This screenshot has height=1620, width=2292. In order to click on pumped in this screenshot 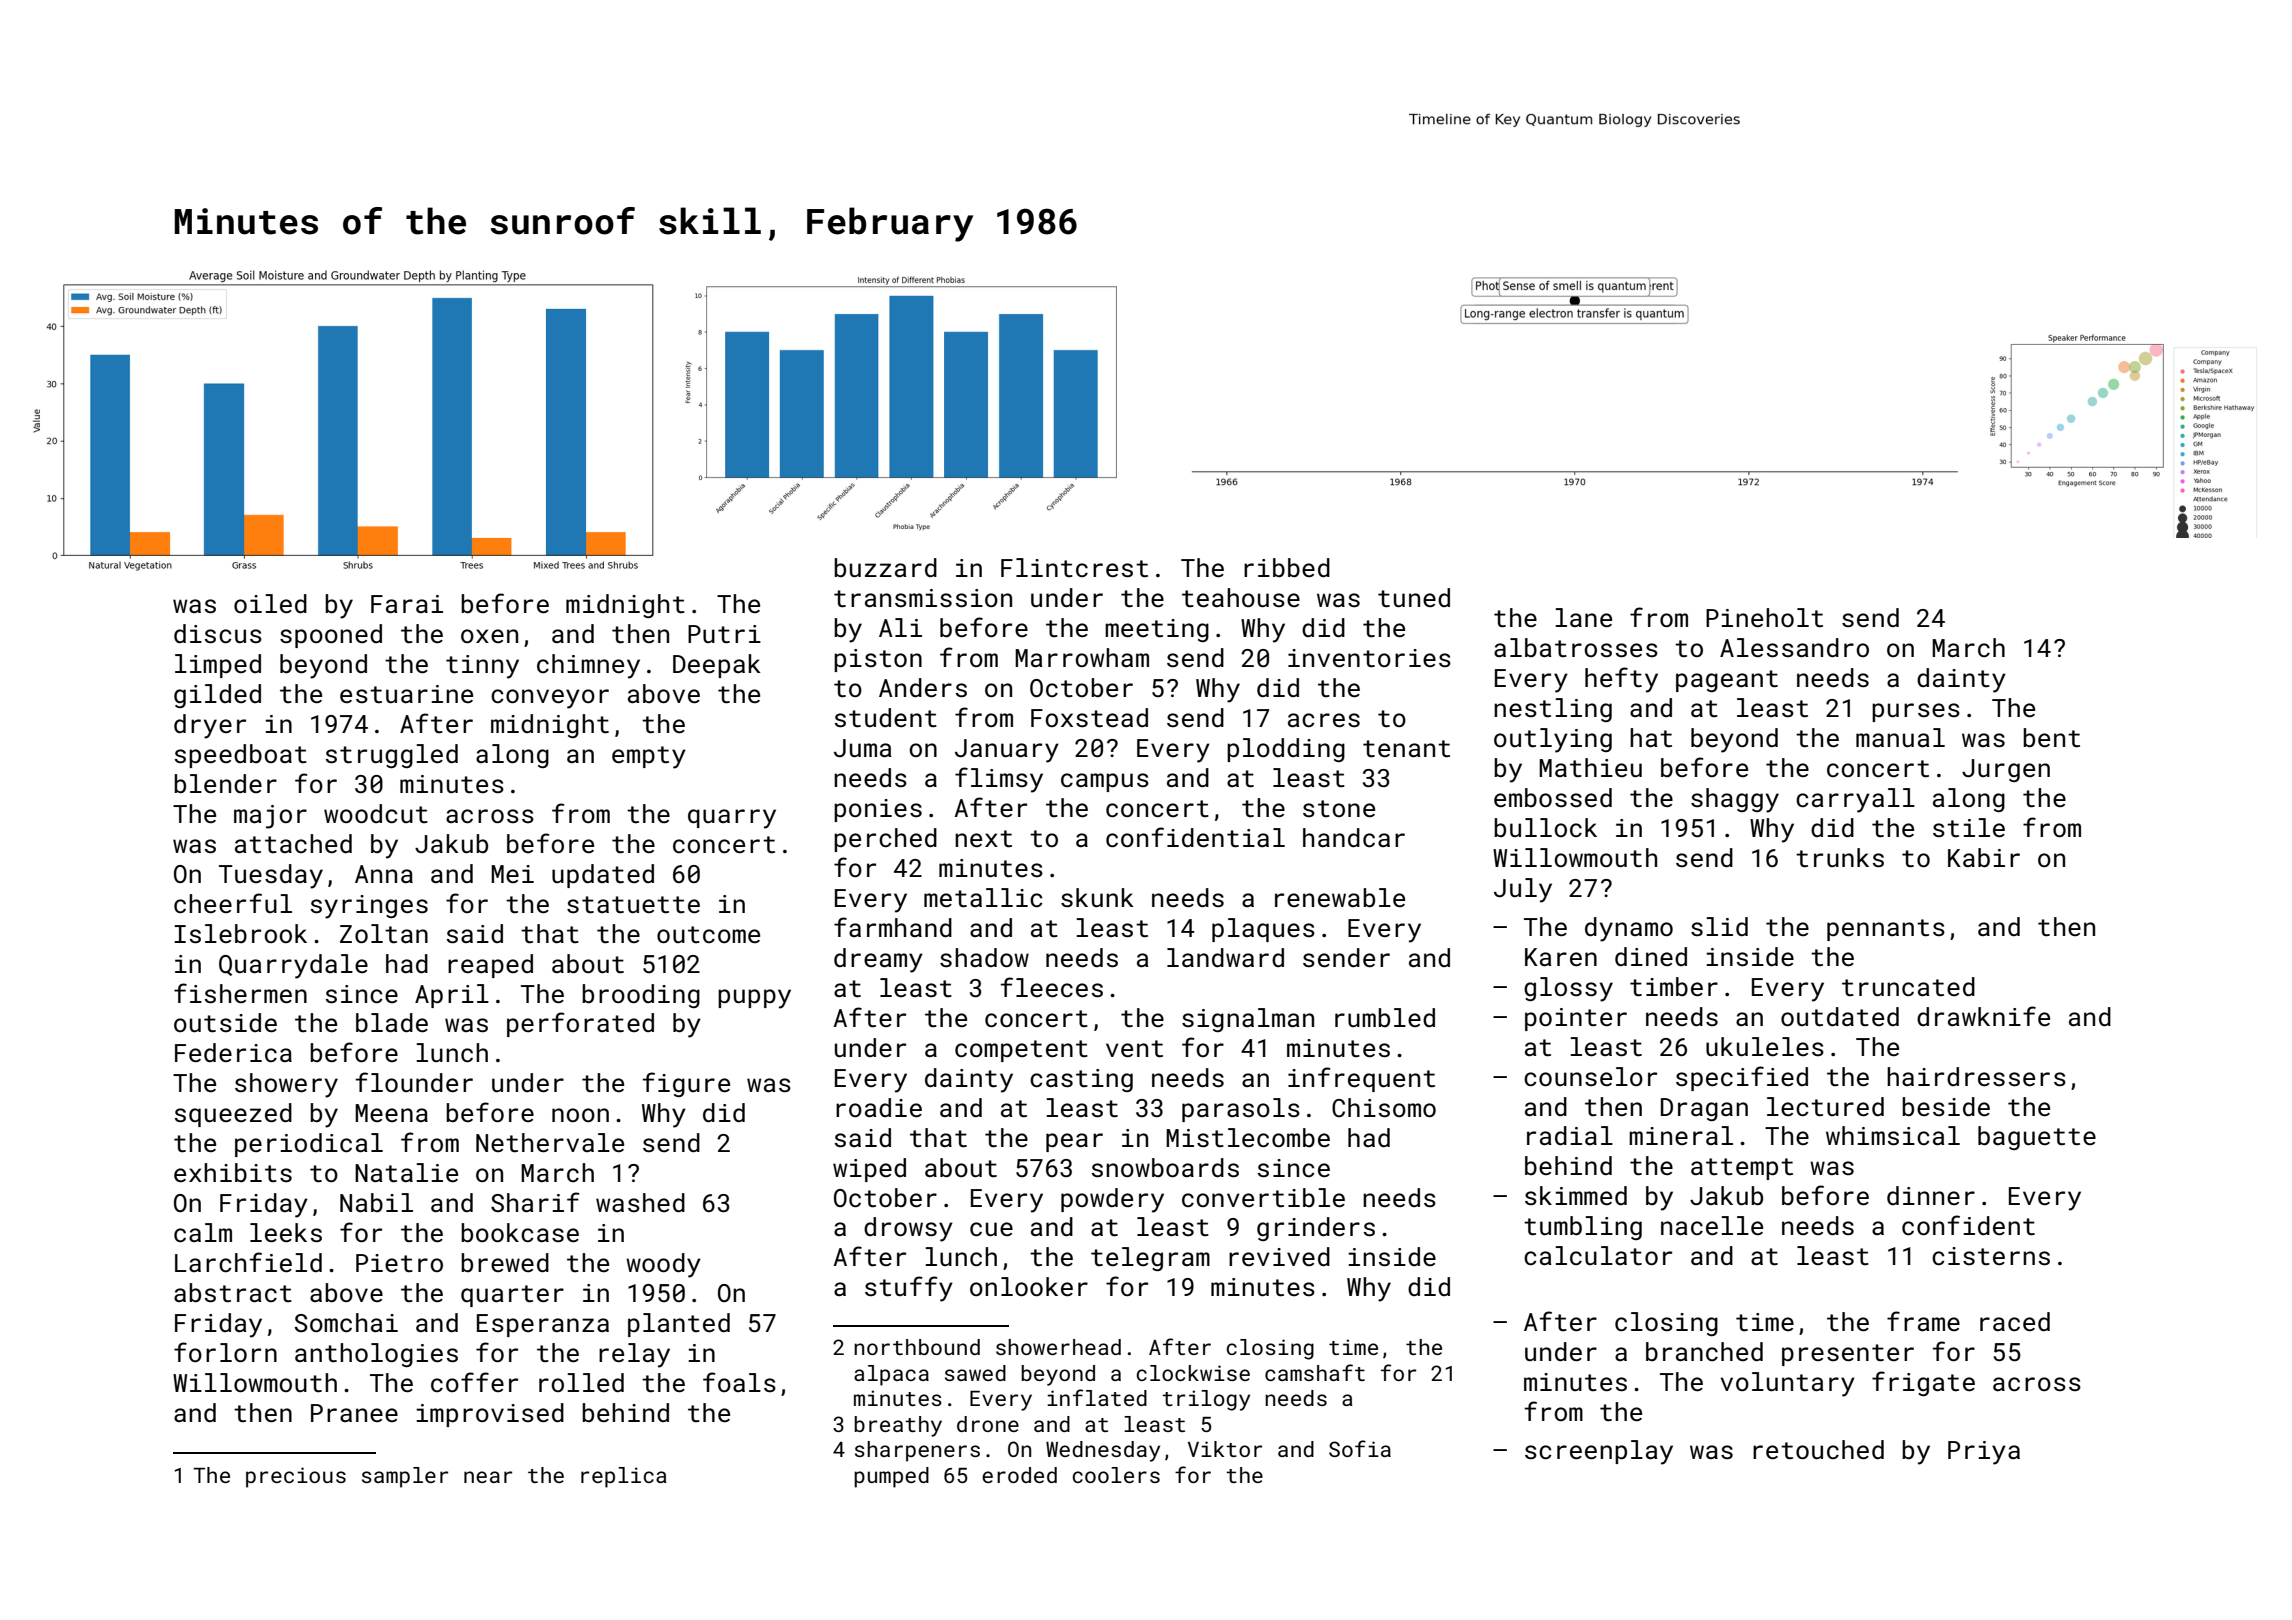, I will do `click(891, 1477)`.
